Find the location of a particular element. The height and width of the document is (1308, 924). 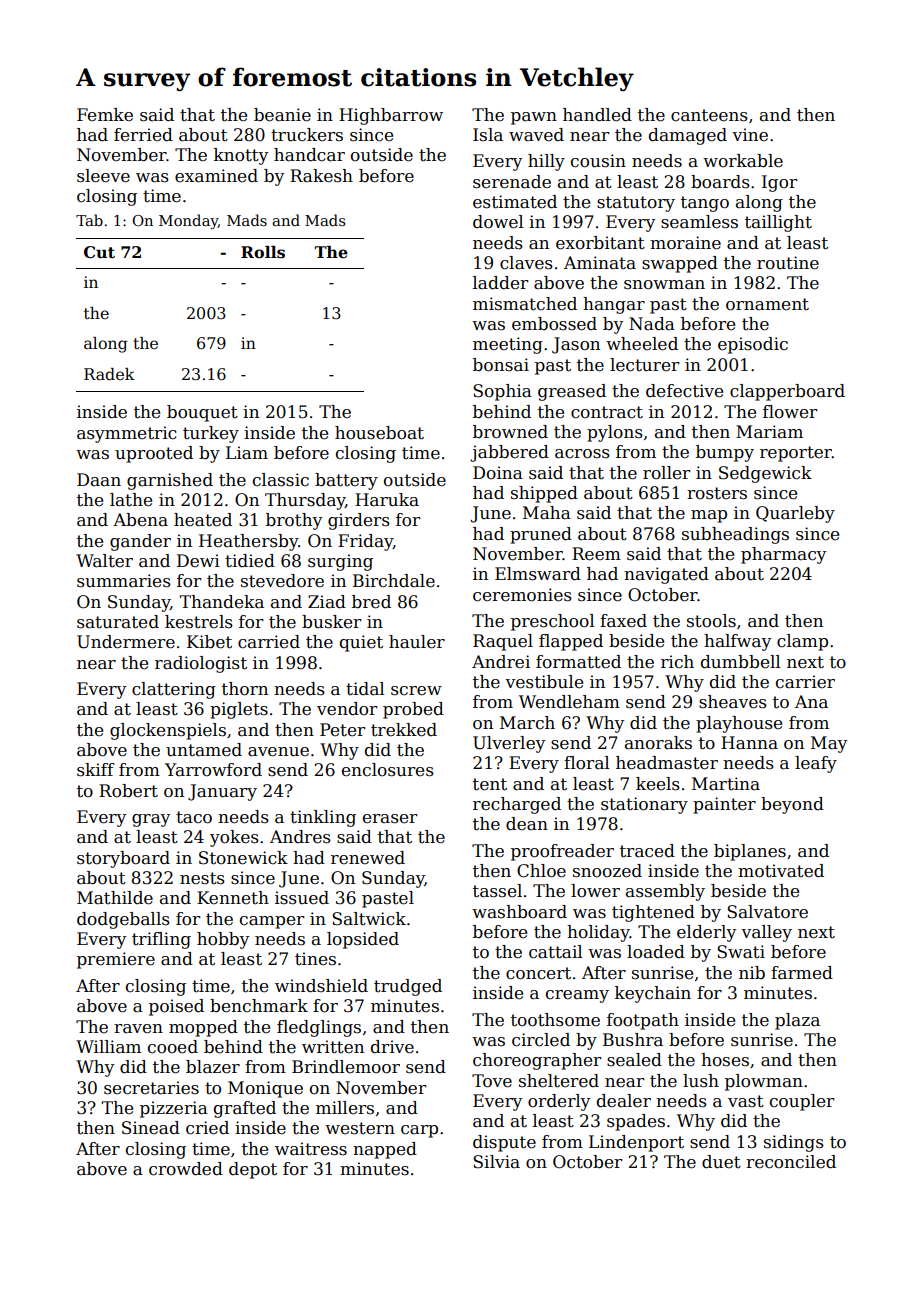

Cut is located at coordinates (99, 252).
